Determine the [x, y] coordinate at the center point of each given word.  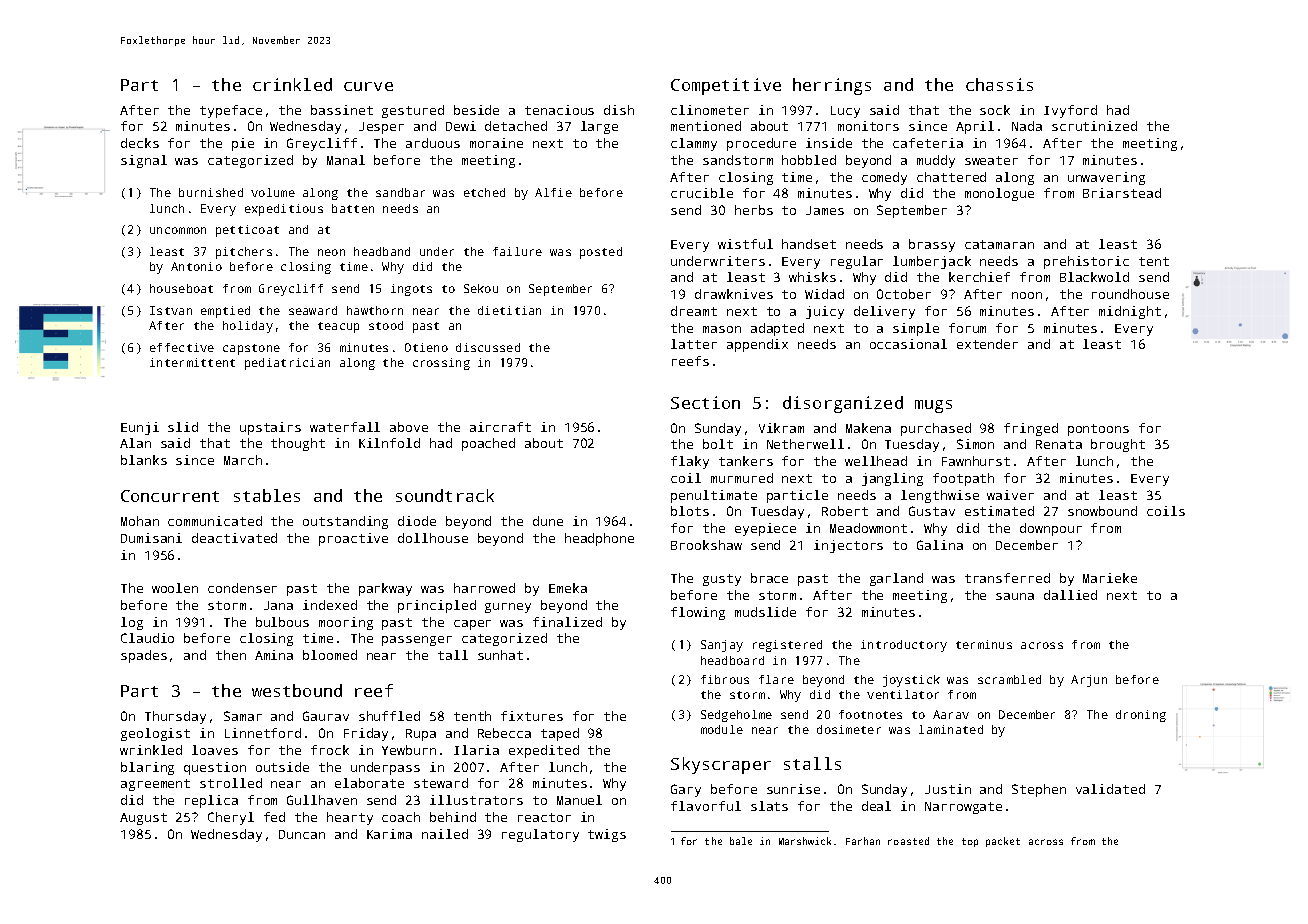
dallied [1070, 595]
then [231, 655]
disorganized [843, 404]
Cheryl [231, 818]
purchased [936, 429]
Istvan [171, 310]
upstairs [270, 428]
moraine [496, 143]
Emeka [568, 588]
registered [787, 646]
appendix [757, 345]
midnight [1130, 312]
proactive [353, 539]
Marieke [1110, 578]
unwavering [1106, 178]
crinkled [292, 84]
